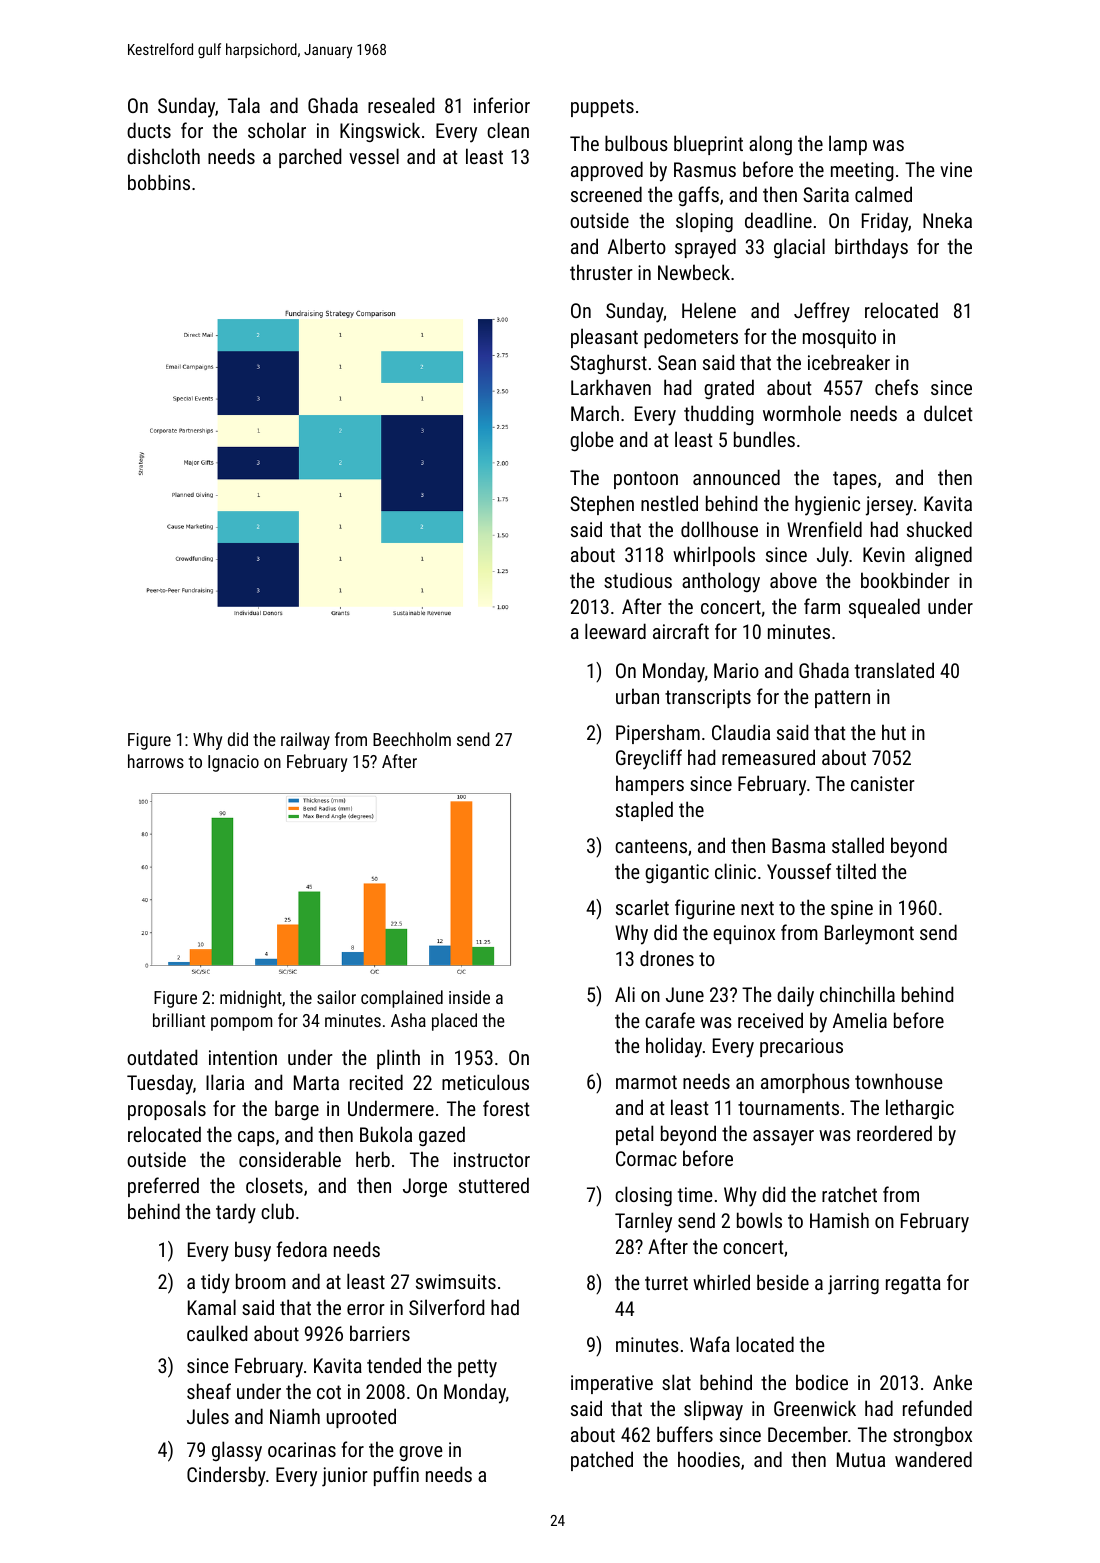  I want to click on tournaments, so click(788, 1108).
